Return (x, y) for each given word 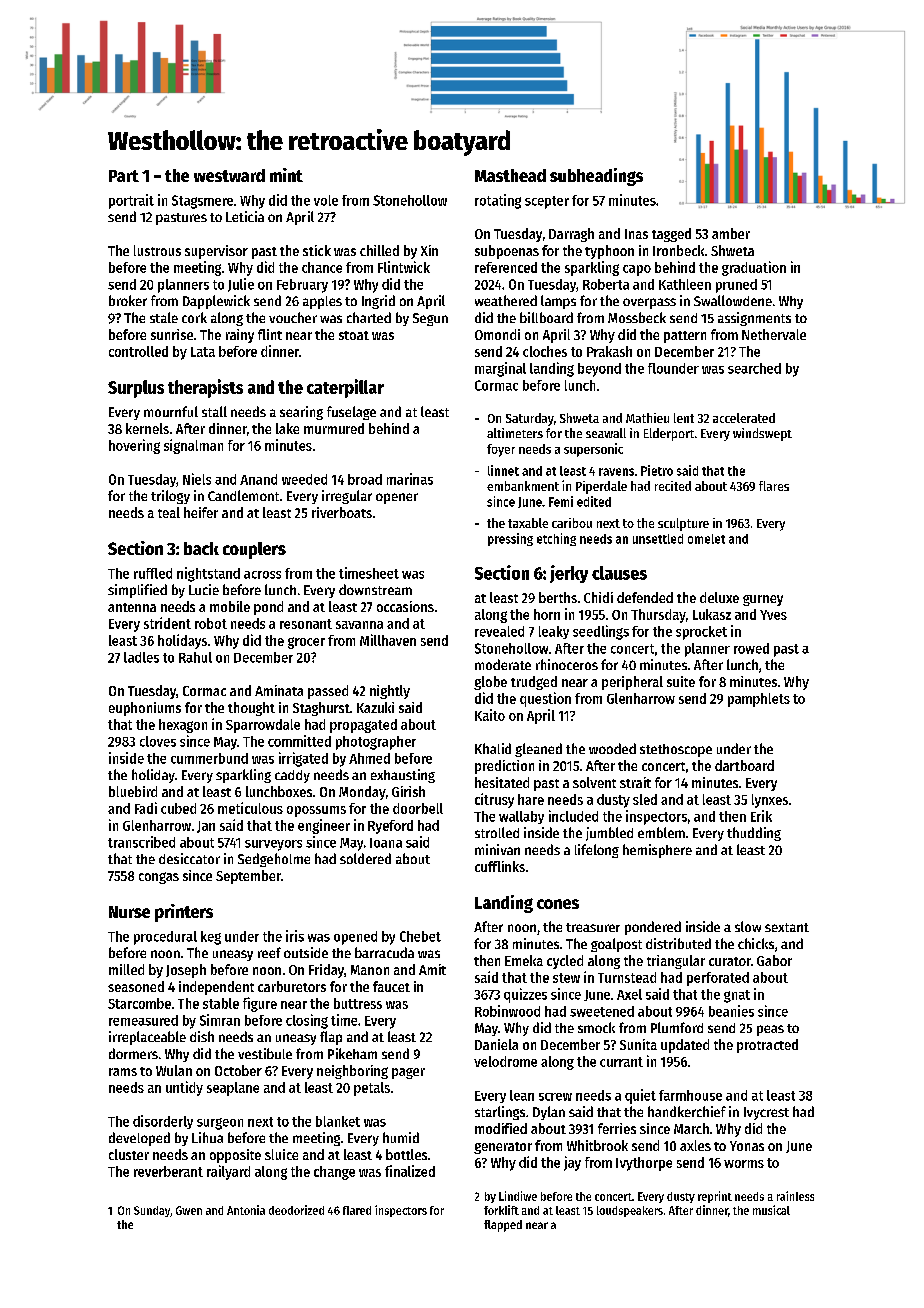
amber (731, 233)
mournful (171, 411)
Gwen (189, 1210)
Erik (761, 816)
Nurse (129, 912)
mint (286, 175)
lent (684, 418)
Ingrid (378, 302)
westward (229, 175)
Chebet (420, 936)
